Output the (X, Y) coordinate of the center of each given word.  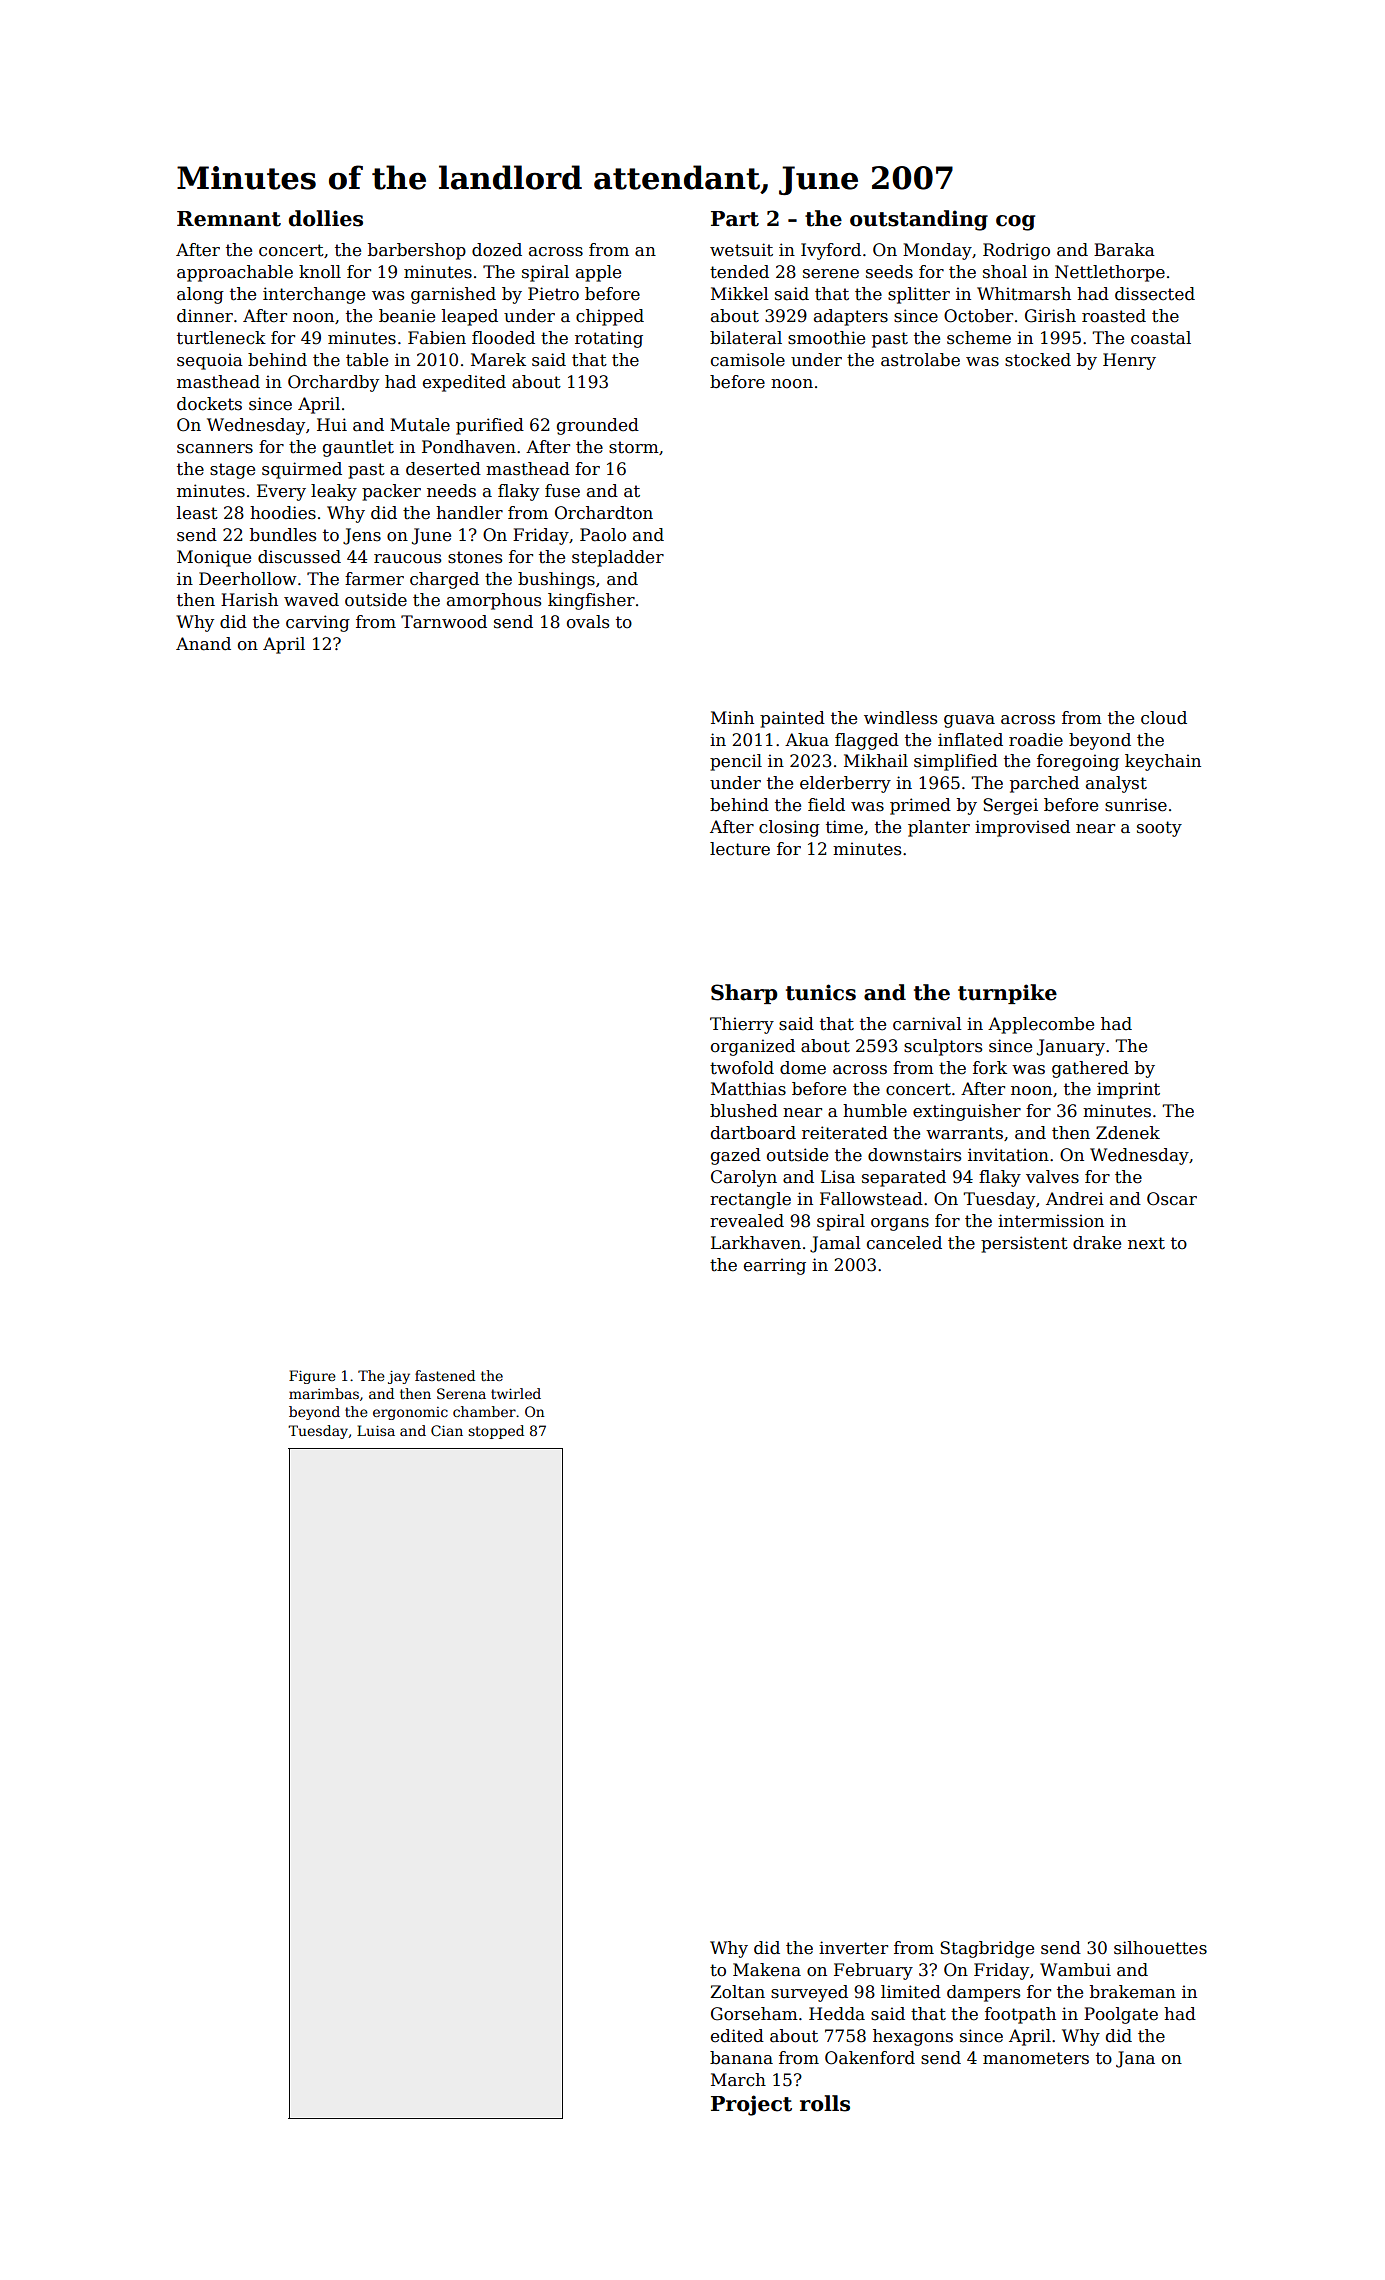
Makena (767, 1970)
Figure (312, 1377)
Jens (362, 536)
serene (831, 274)
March (738, 2080)
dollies (326, 218)
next (1146, 1243)
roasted (1114, 316)
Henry (1129, 361)
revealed (747, 1221)
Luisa (376, 1430)
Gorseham (754, 2014)
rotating (609, 339)
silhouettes (1160, 1948)
